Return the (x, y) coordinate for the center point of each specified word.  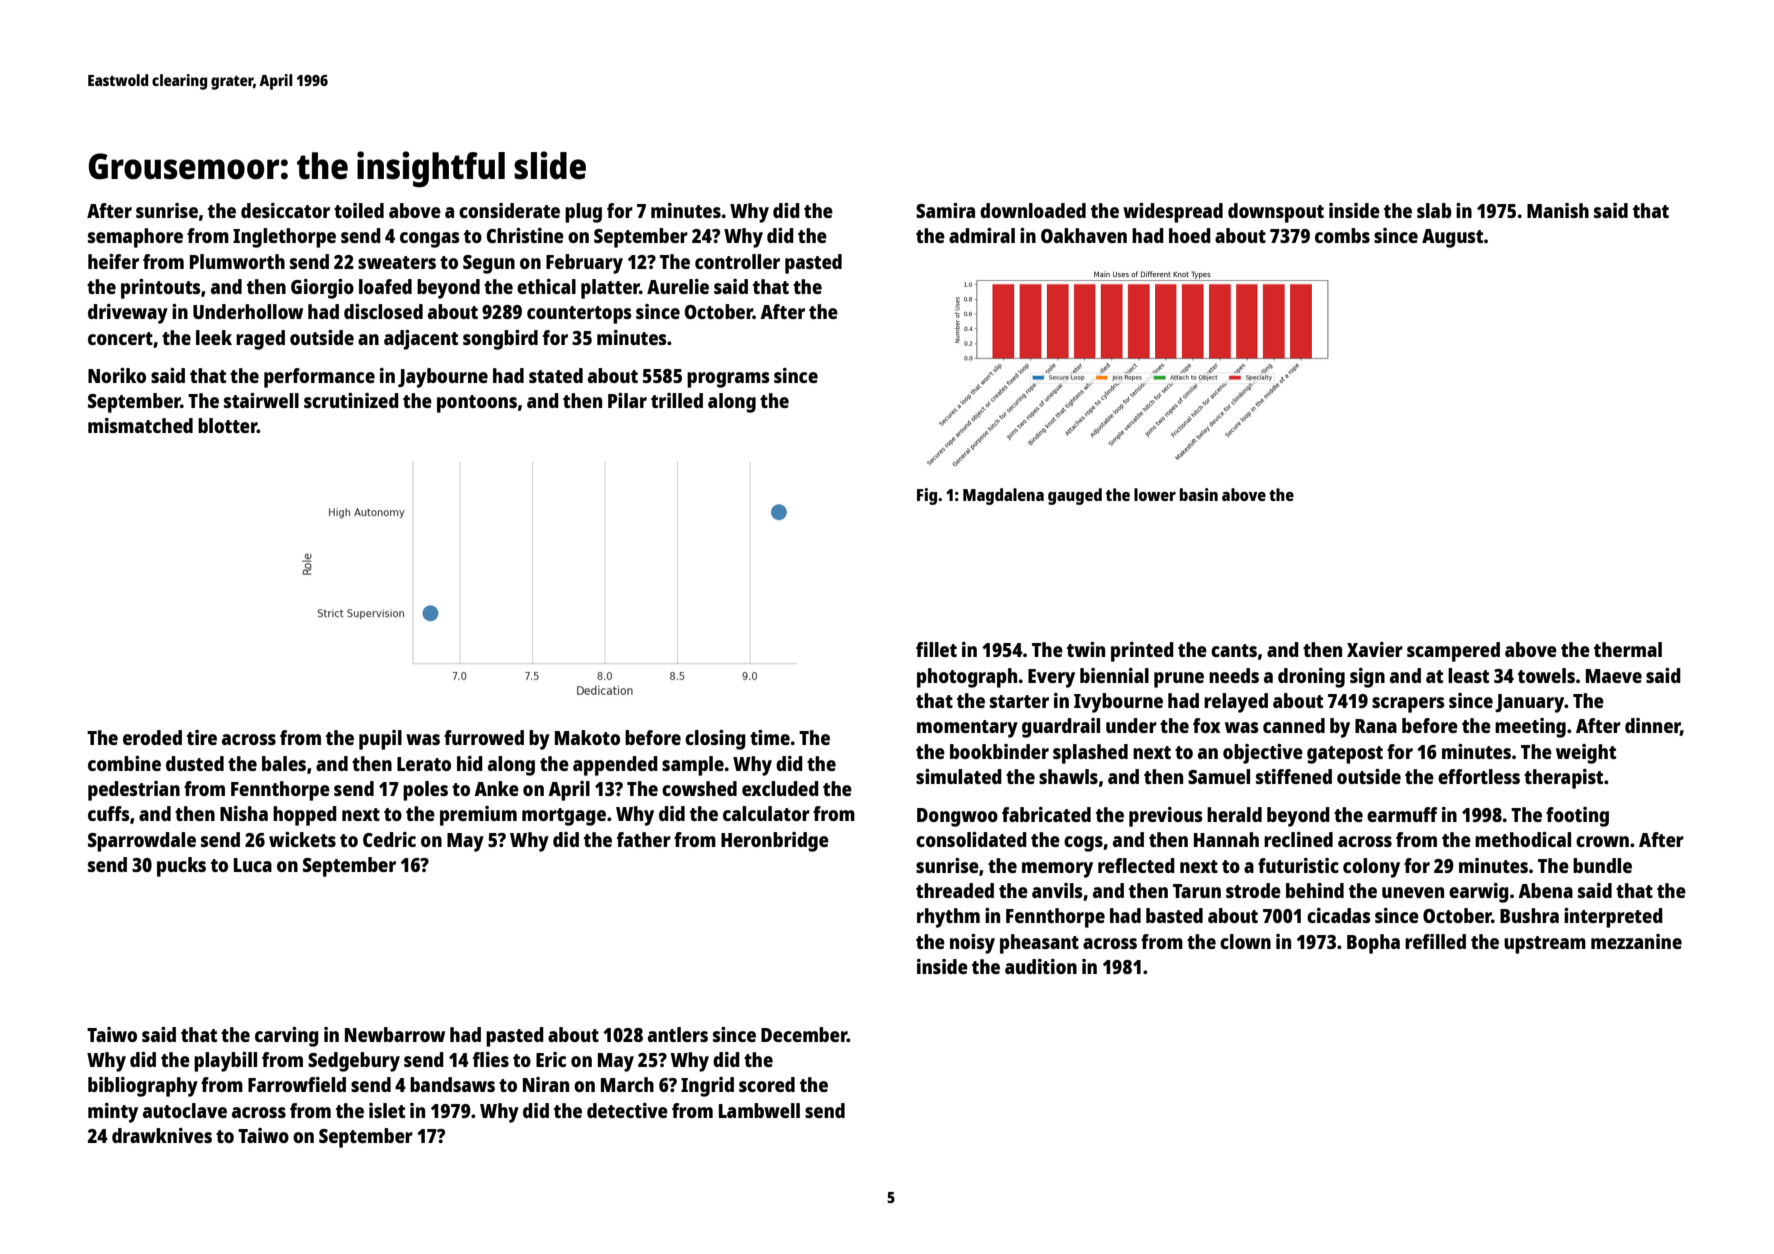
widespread (1173, 213)
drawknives (162, 1135)
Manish (1558, 210)
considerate (509, 210)
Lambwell (759, 1110)
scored (767, 1084)
